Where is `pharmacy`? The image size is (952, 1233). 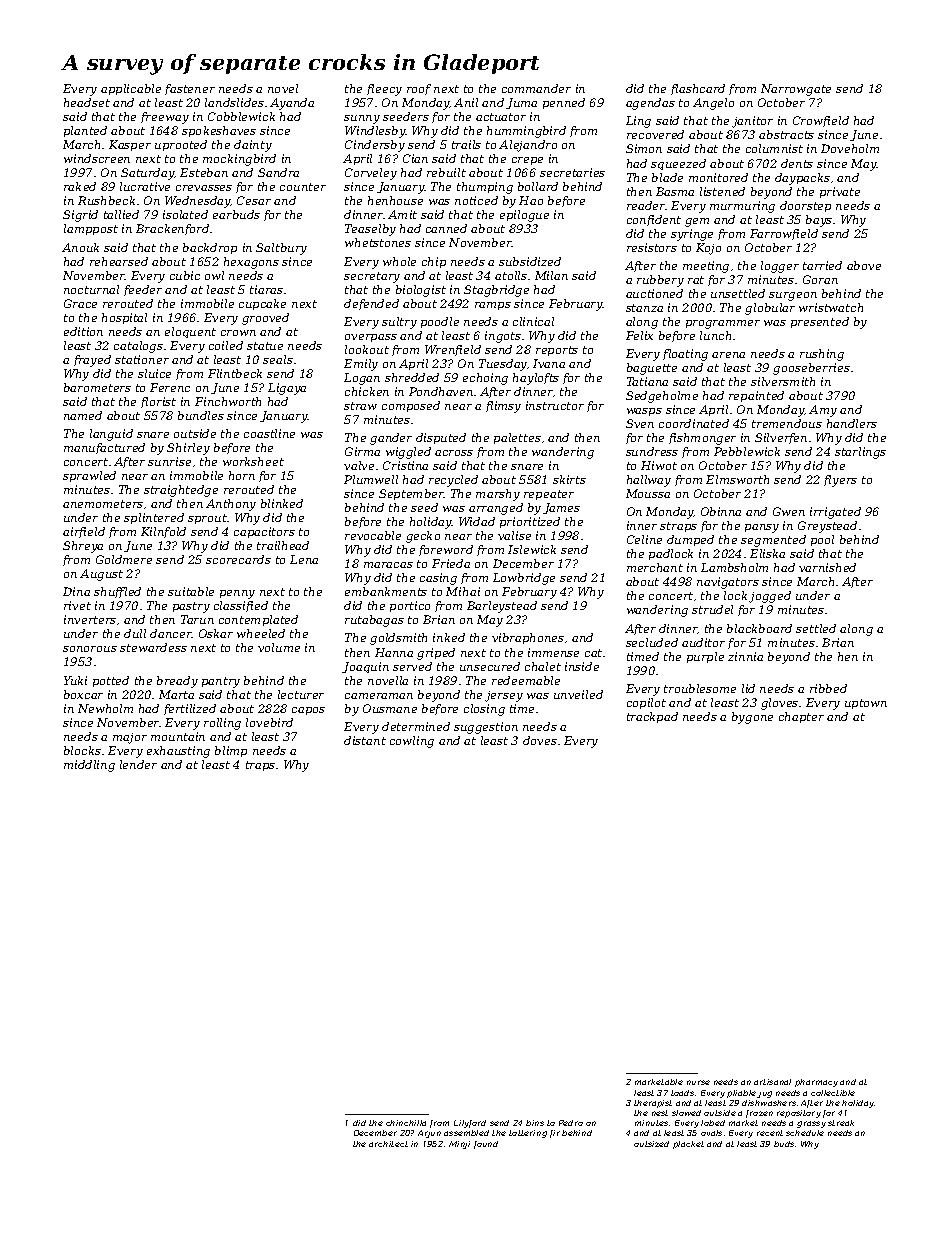 pharmacy is located at coordinates (816, 1083).
